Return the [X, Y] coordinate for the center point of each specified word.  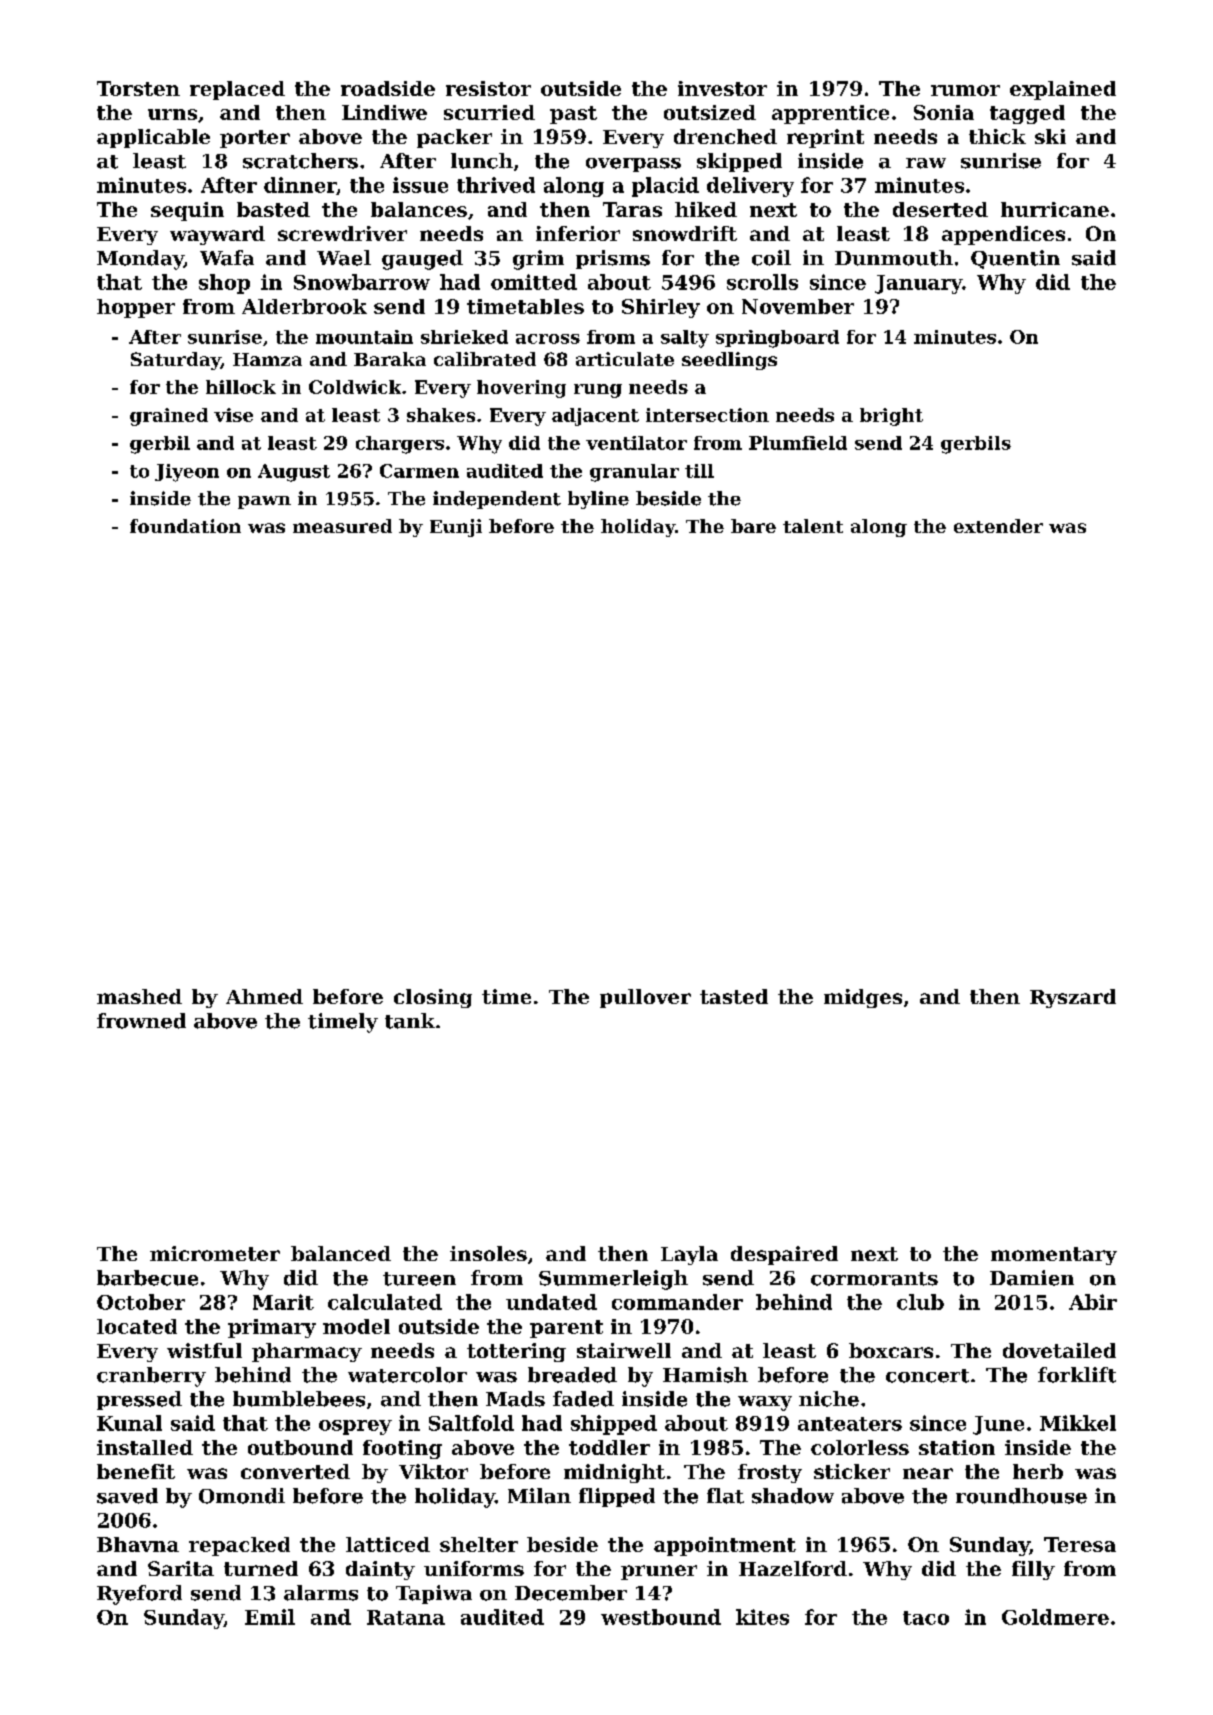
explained [1063, 90]
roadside [388, 88]
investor [722, 88]
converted [295, 1471]
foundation [185, 526]
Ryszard [1073, 998]
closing [433, 998]
